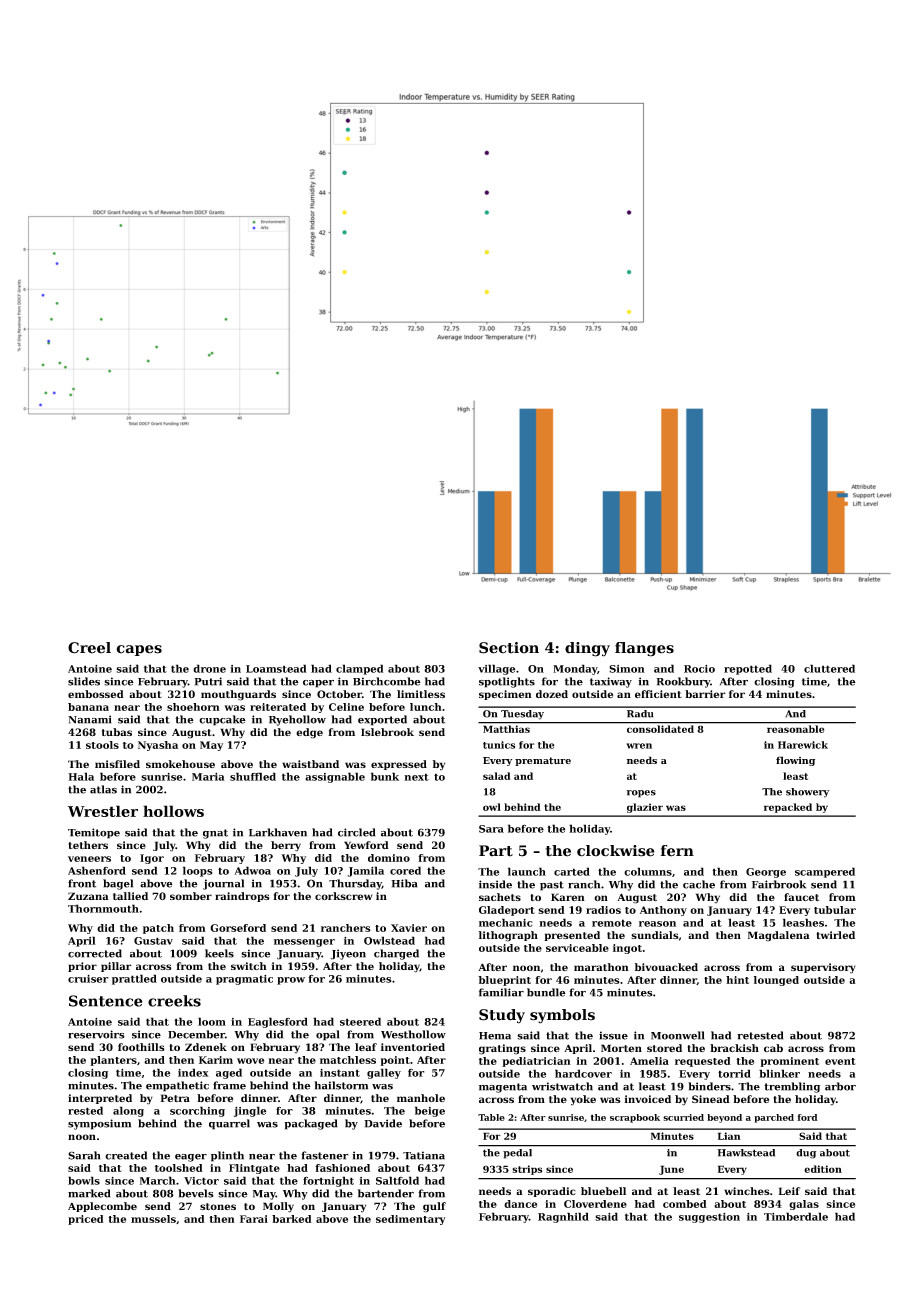  Describe the element at coordinates (823, 1169) in the image. I see `edition` at that location.
